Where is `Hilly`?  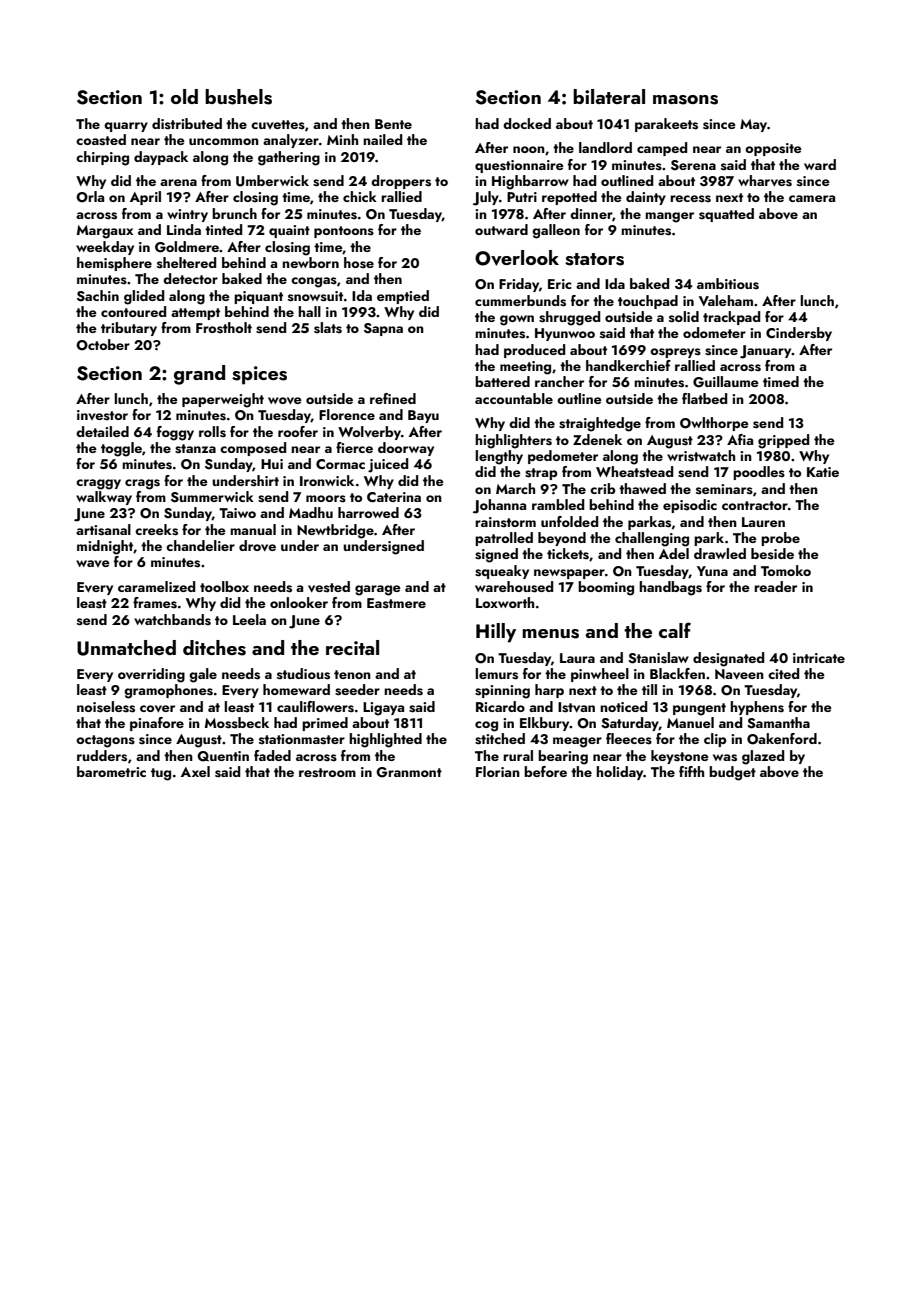 Hilly is located at coordinates (496, 633).
